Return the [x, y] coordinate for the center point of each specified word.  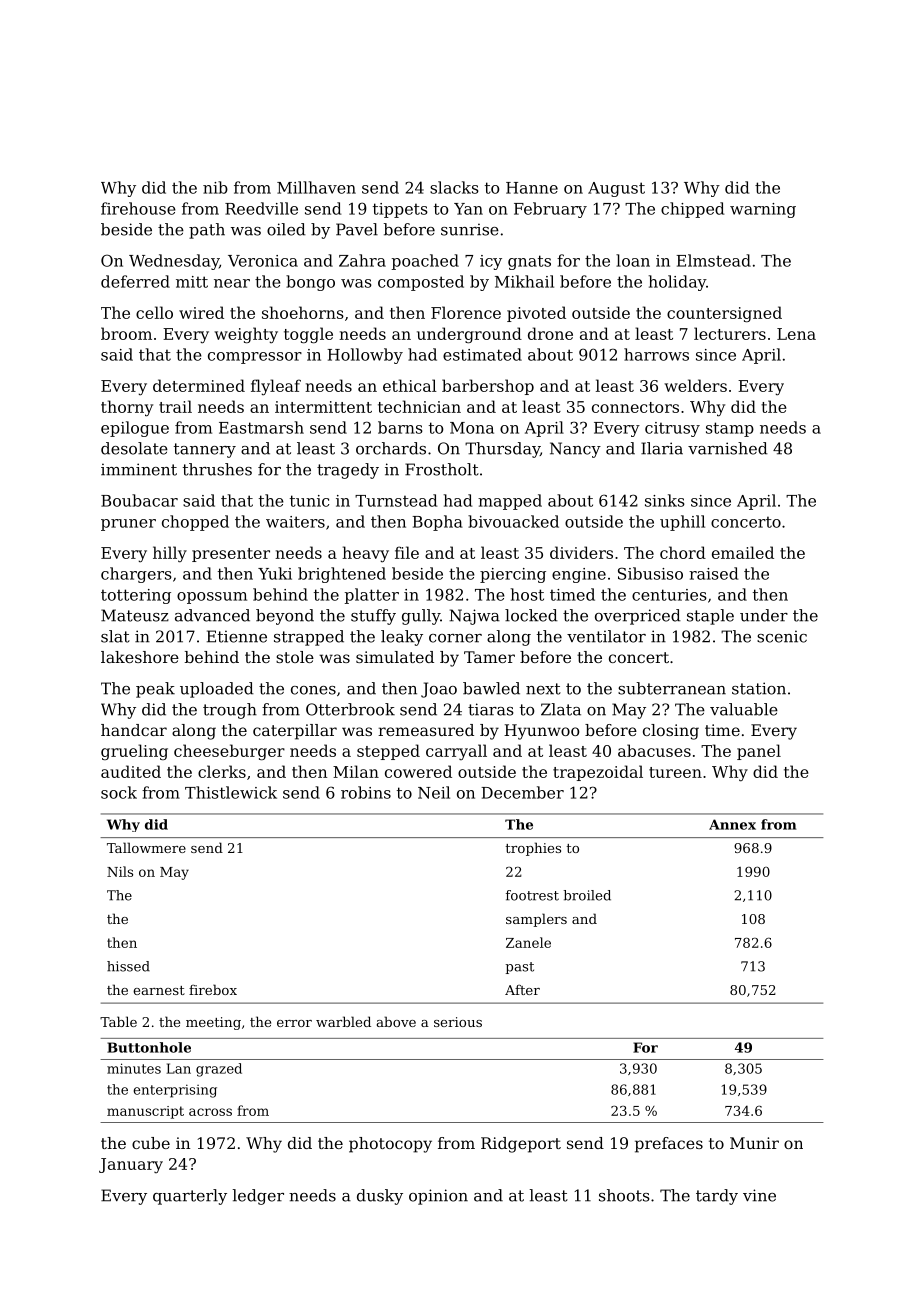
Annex [732, 824]
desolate [134, 448]
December [522, 792]
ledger [258, 1197]
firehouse [138, 208]
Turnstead [396, 500]
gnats [529, 262]
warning [763, 210]
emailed [743, 552]
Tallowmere [146, 847]
